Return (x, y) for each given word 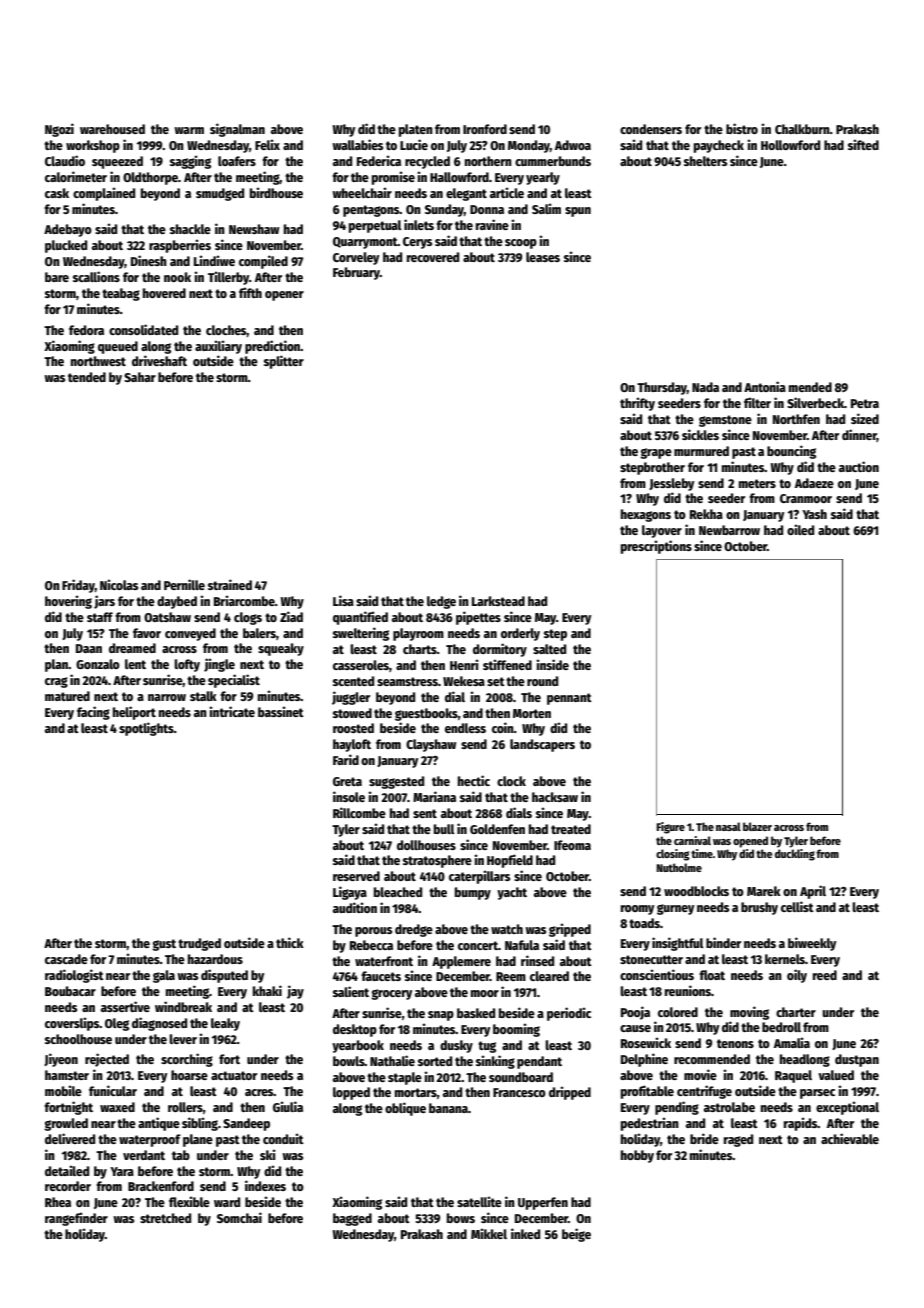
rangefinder (76, 1219)
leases (543, 257)
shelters (705, 161)
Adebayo (68, 230)
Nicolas (119, 584)
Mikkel (489, 1233)
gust (164, 945)
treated (571, 829)
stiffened (507, 664)
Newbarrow (729, 530)
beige (576, 1235)
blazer (757, 826)
